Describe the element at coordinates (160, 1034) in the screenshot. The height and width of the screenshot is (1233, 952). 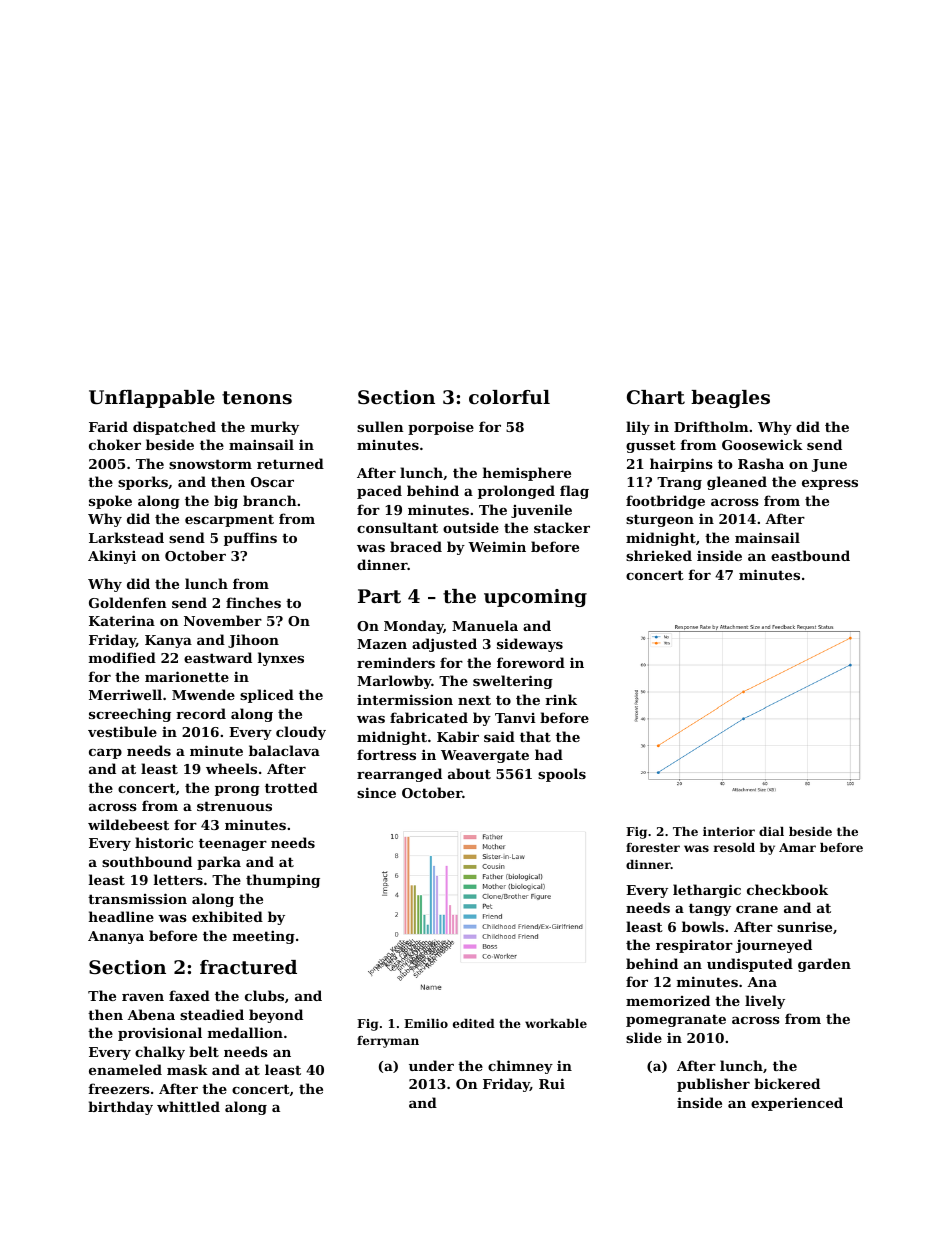
I see `provisional` at that location.
